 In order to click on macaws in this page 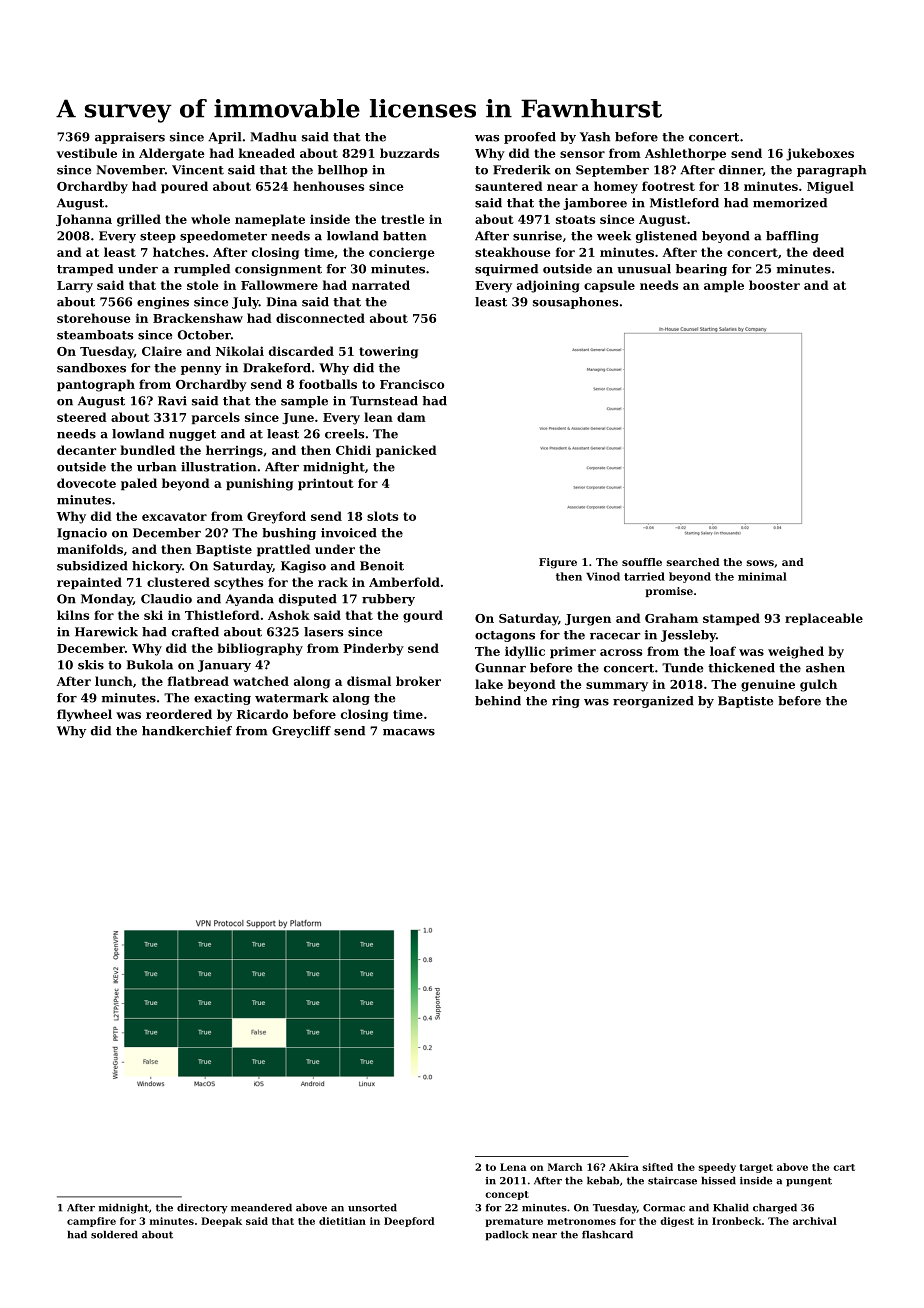, I will do `click(409, 732)`.
